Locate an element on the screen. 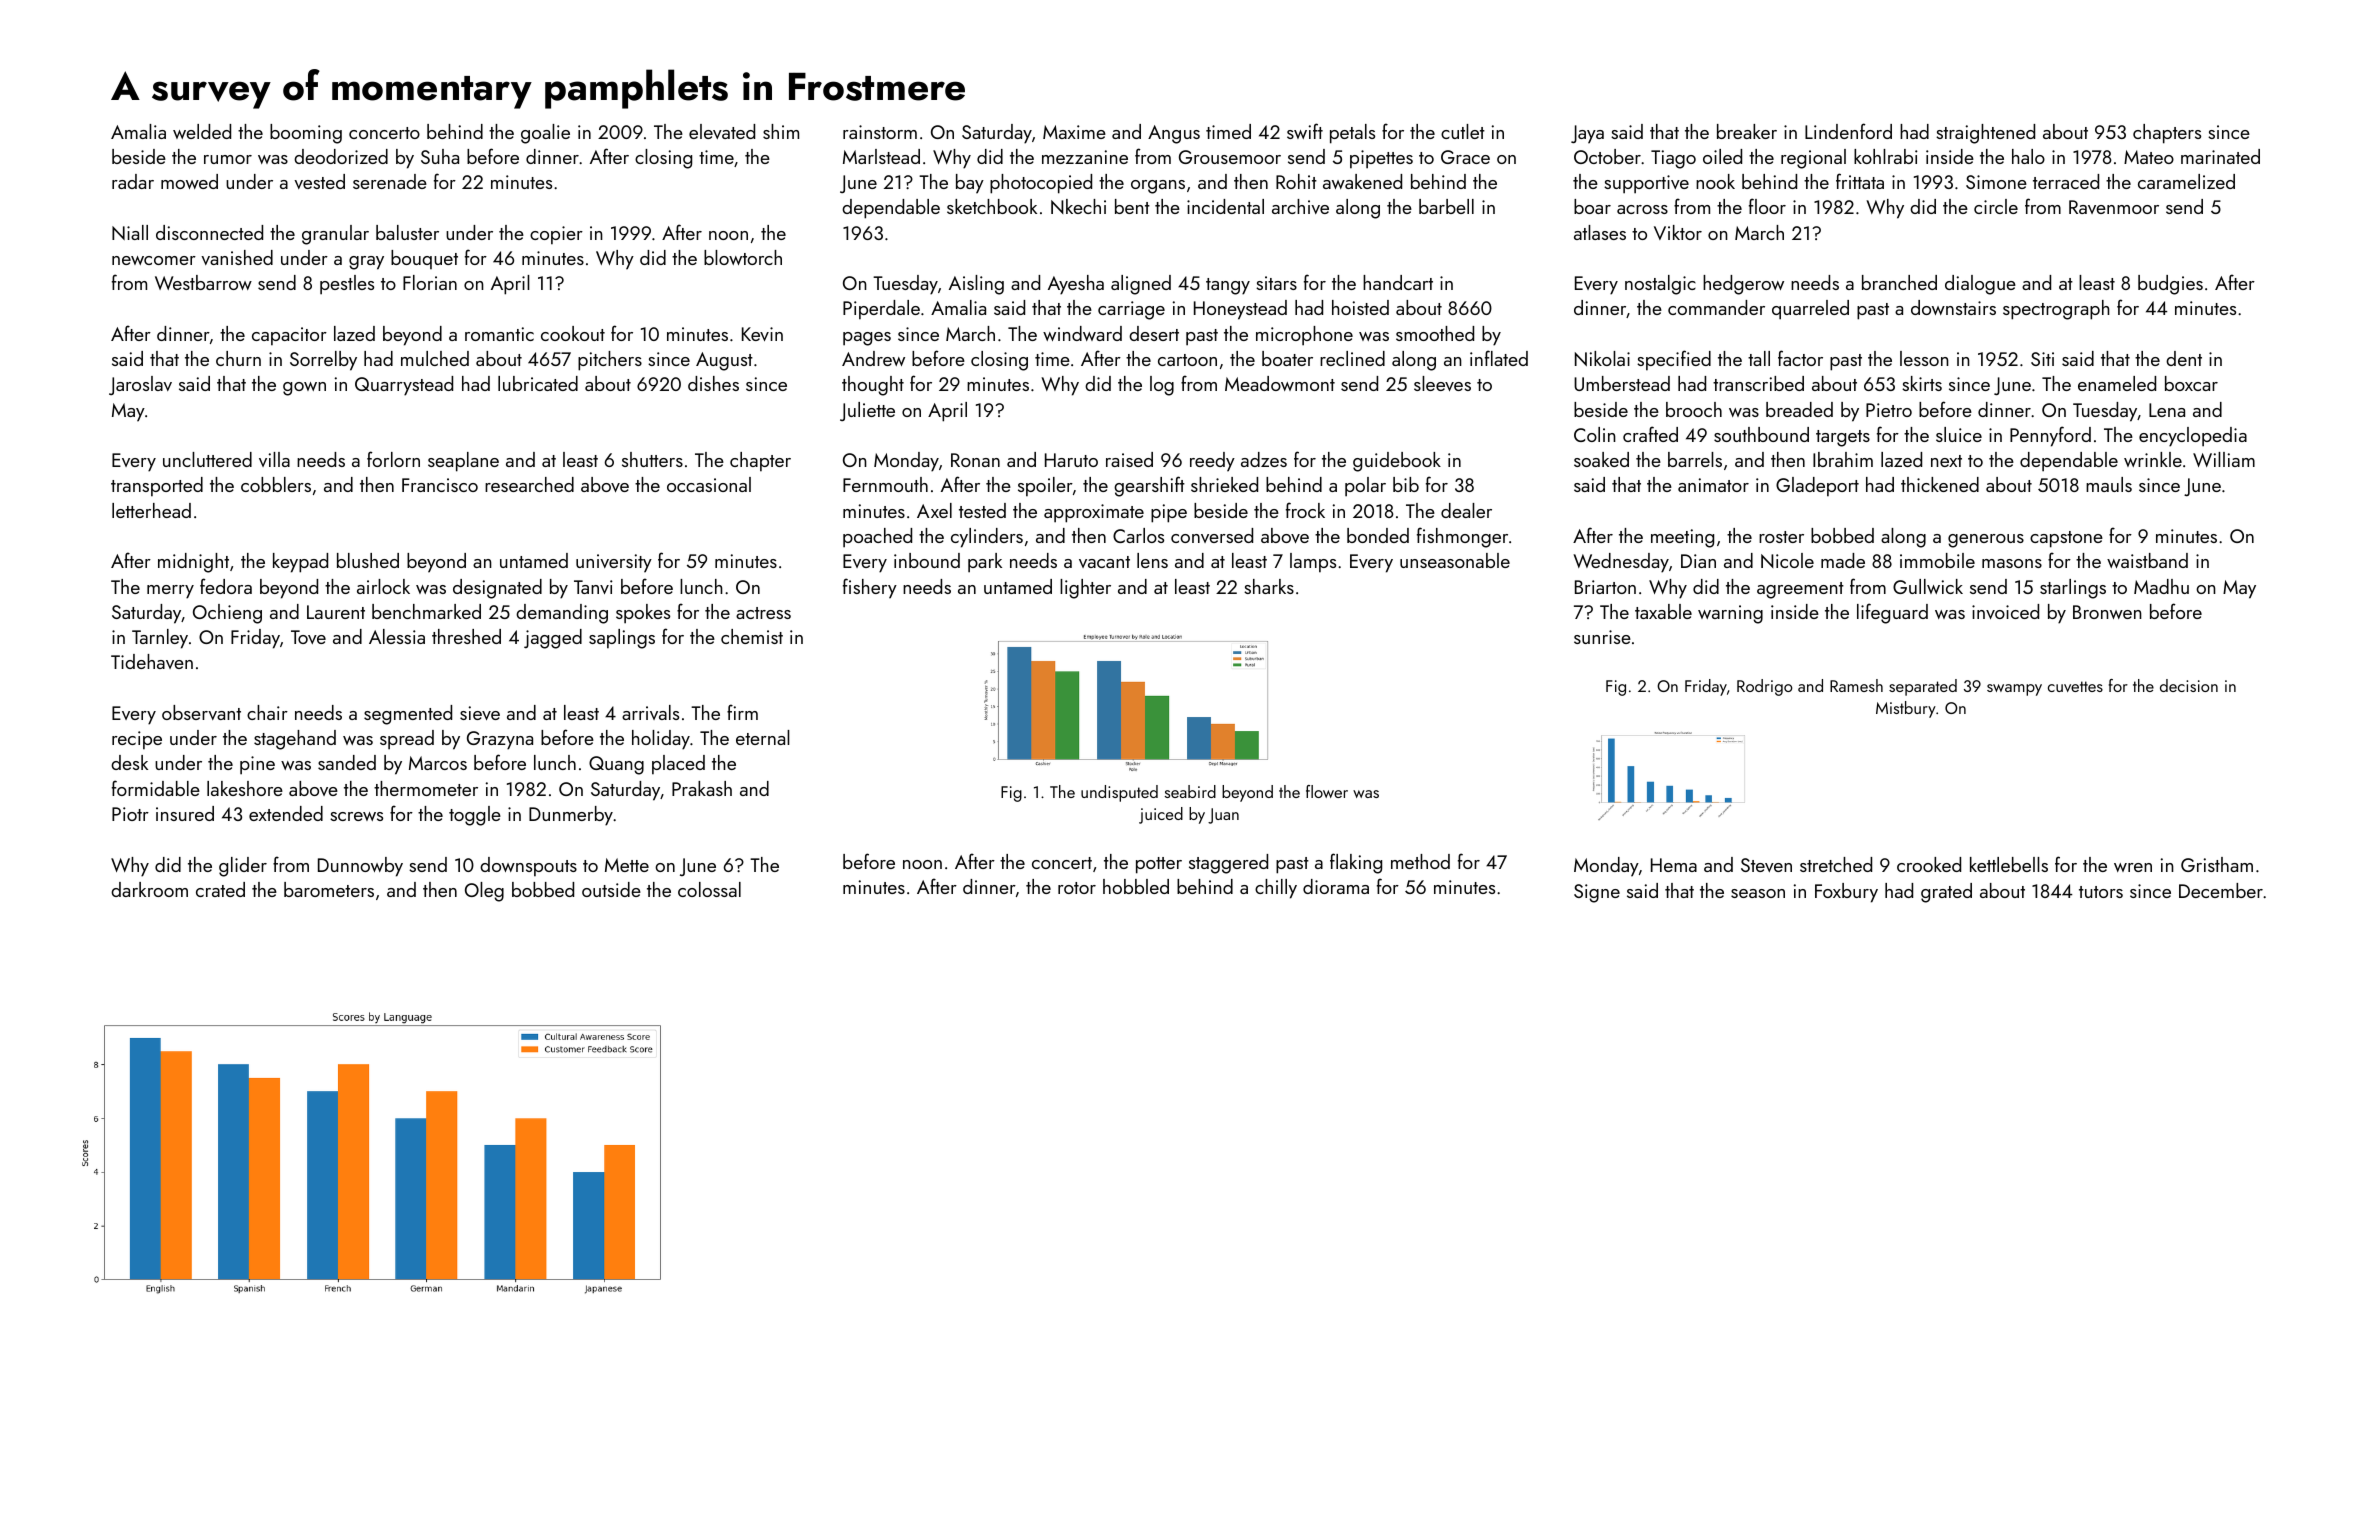  Florian is located at coordinates (430, 282).
